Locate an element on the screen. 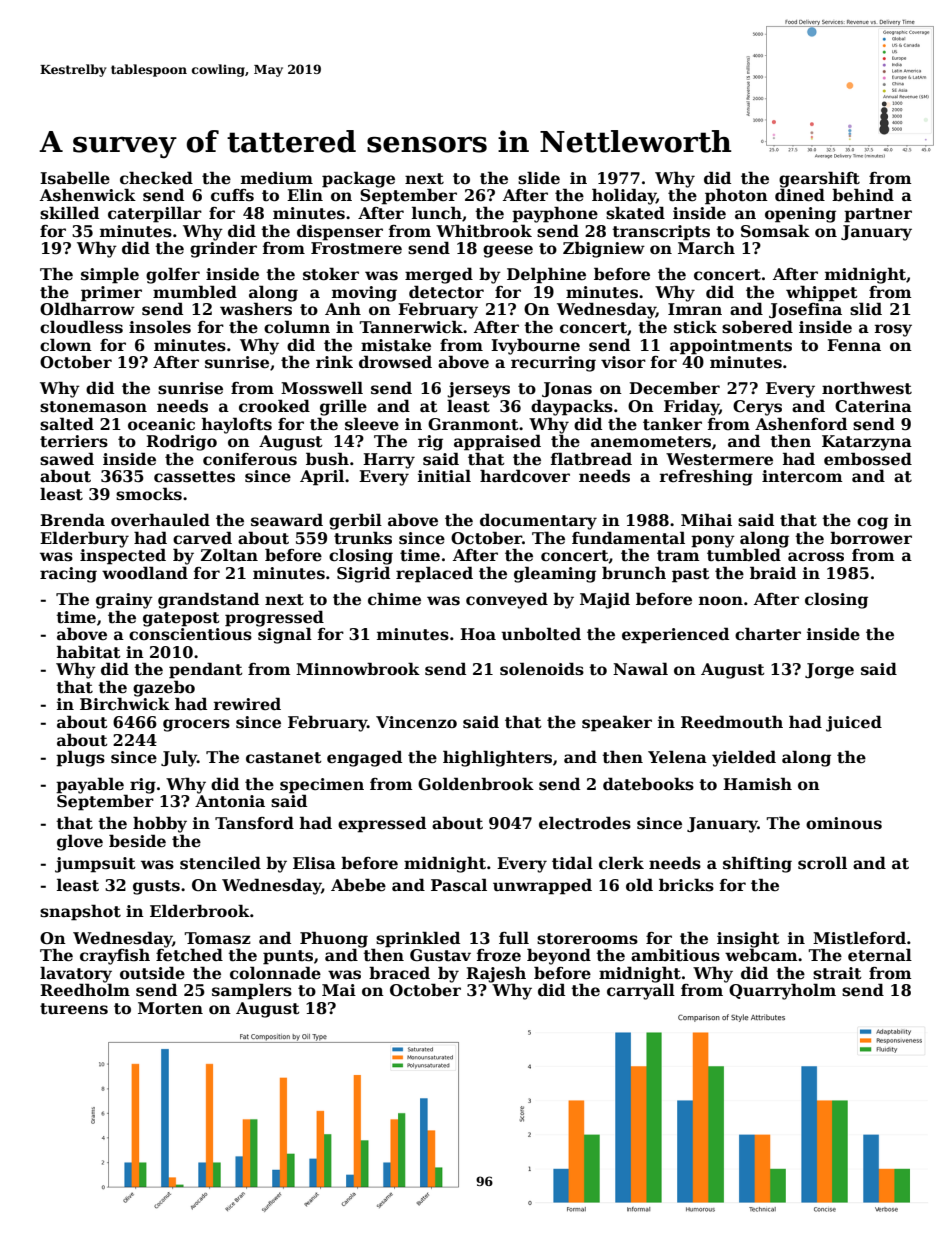  Mistleford is located at coordinates (859, 938).
